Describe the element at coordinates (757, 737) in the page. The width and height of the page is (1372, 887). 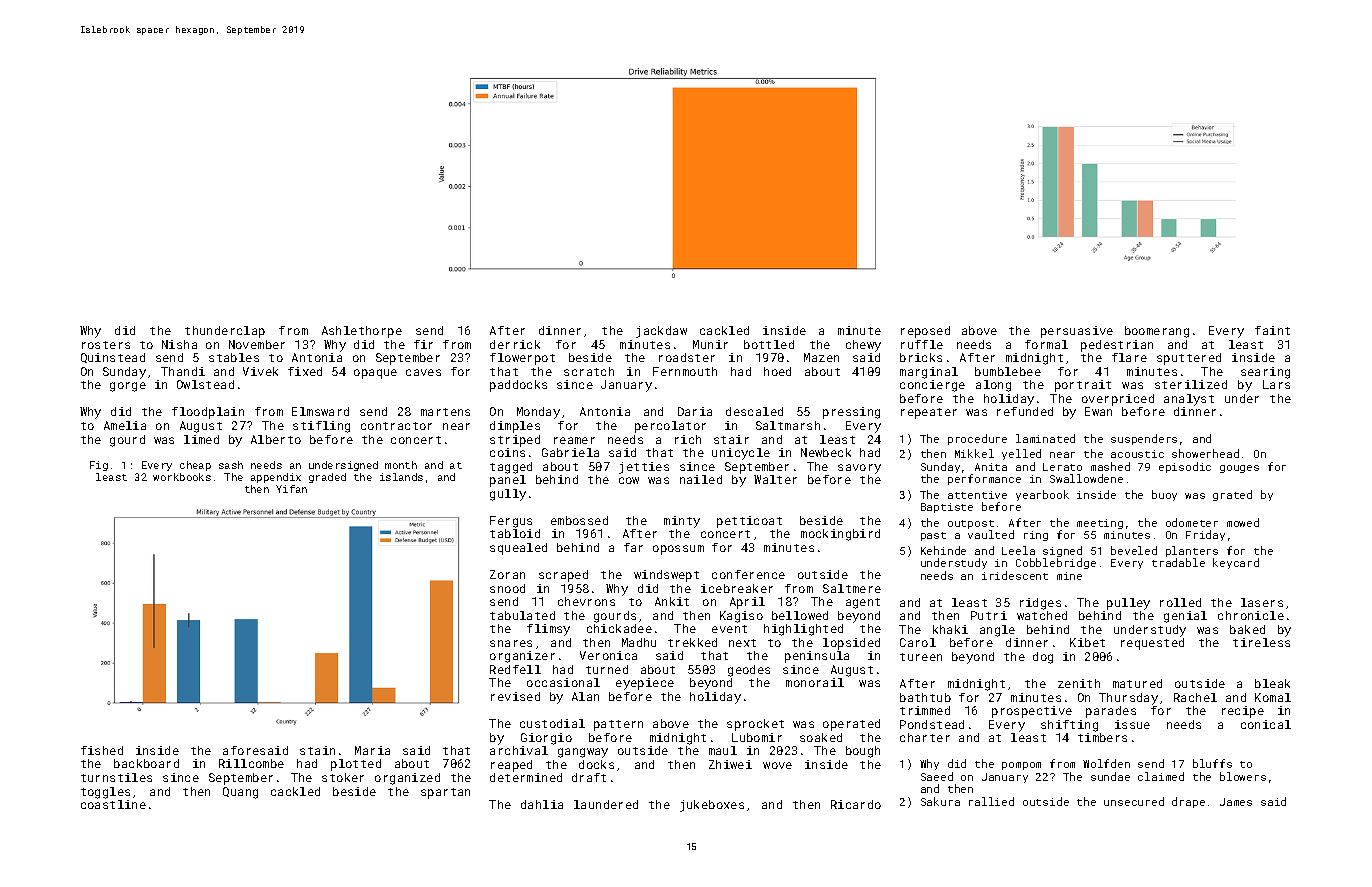
I see `Lubomir` at that location.
